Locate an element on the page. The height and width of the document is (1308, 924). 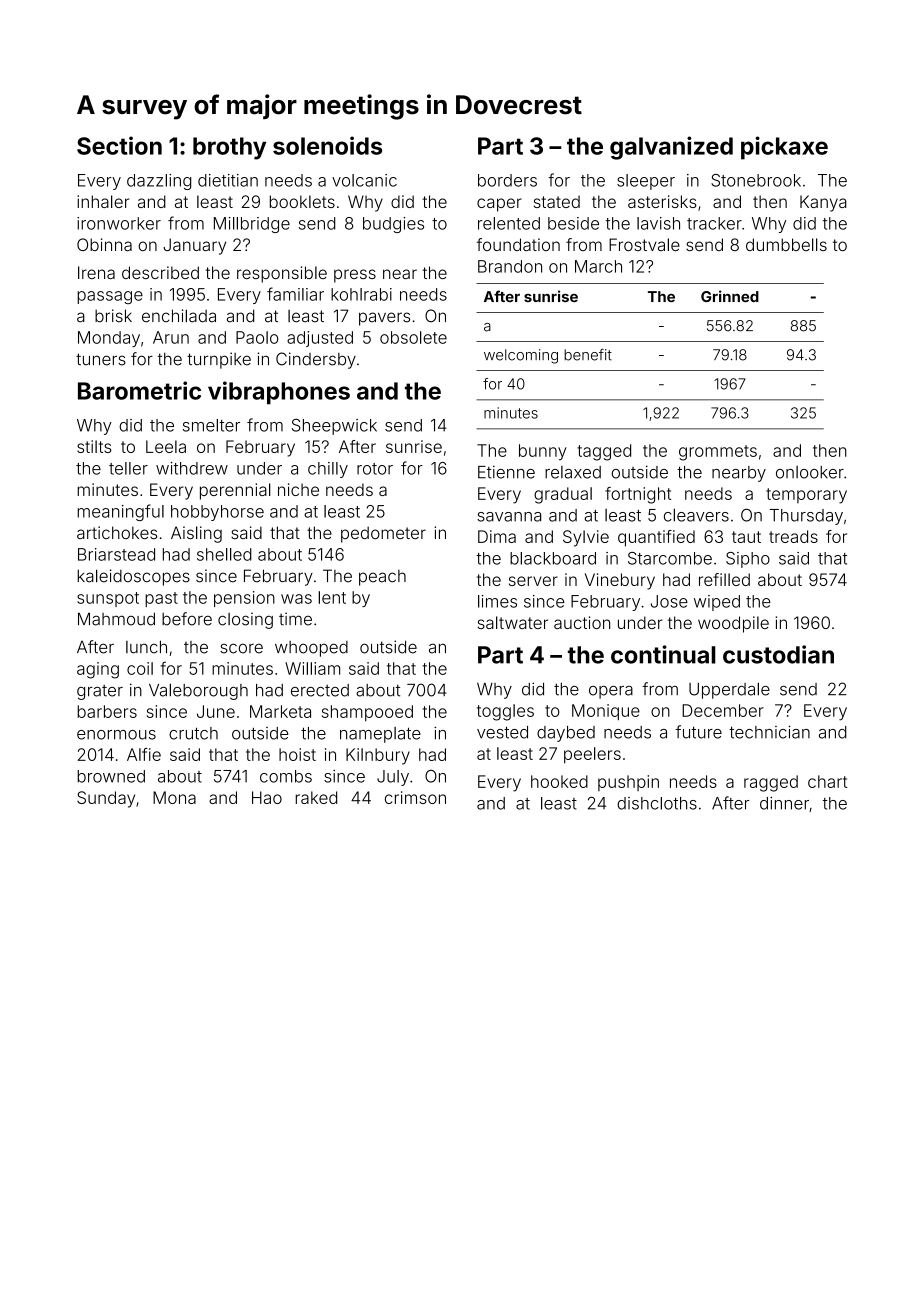
grommets is located at coordinates (718, 453).
